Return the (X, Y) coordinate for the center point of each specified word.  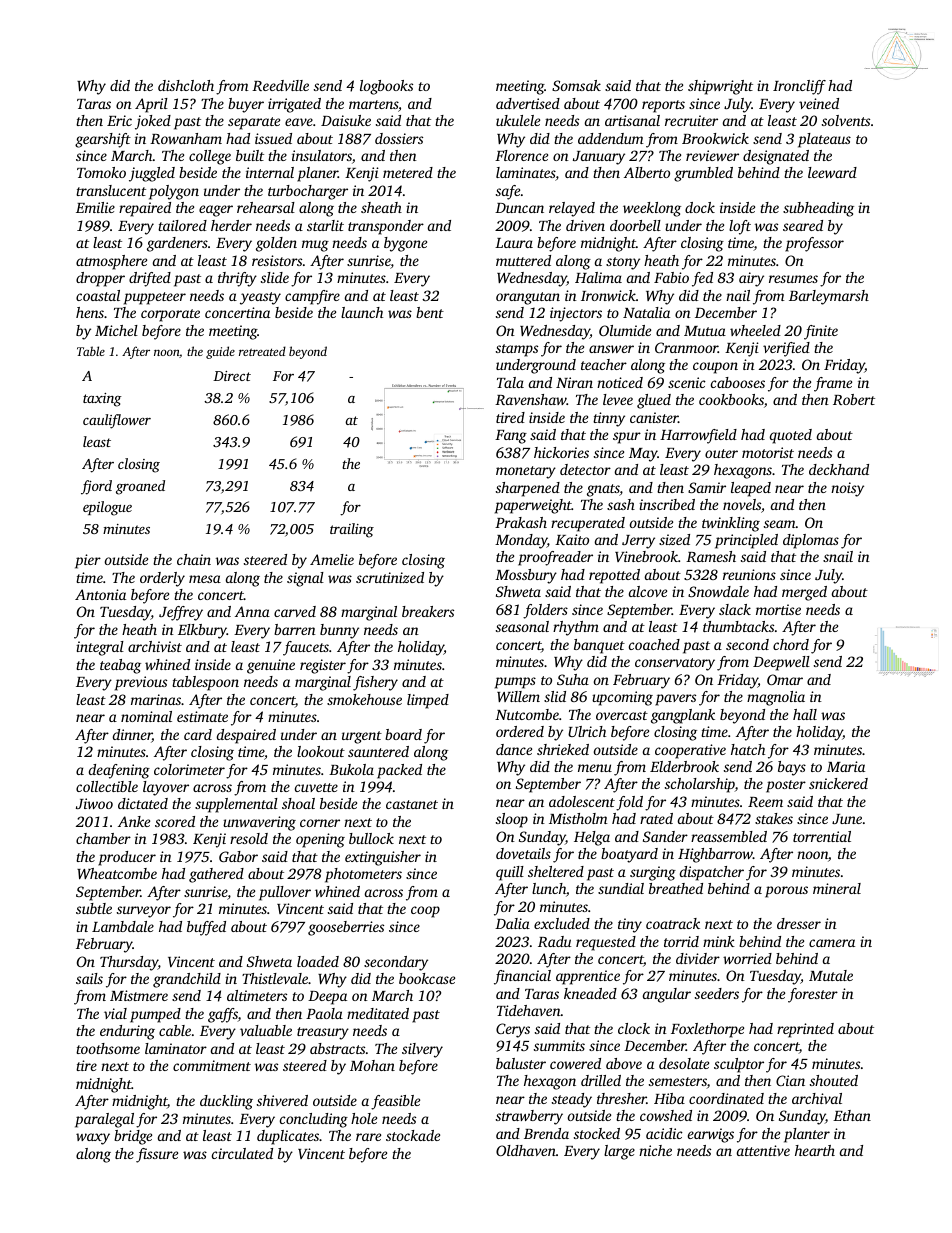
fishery (375, 683)
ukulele (518, 120)
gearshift (103, 140)
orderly (162, 579)
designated (776, 157)
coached (654, 644)
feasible (395, 1102)
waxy (93, 1139)
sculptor (739, 1065)
